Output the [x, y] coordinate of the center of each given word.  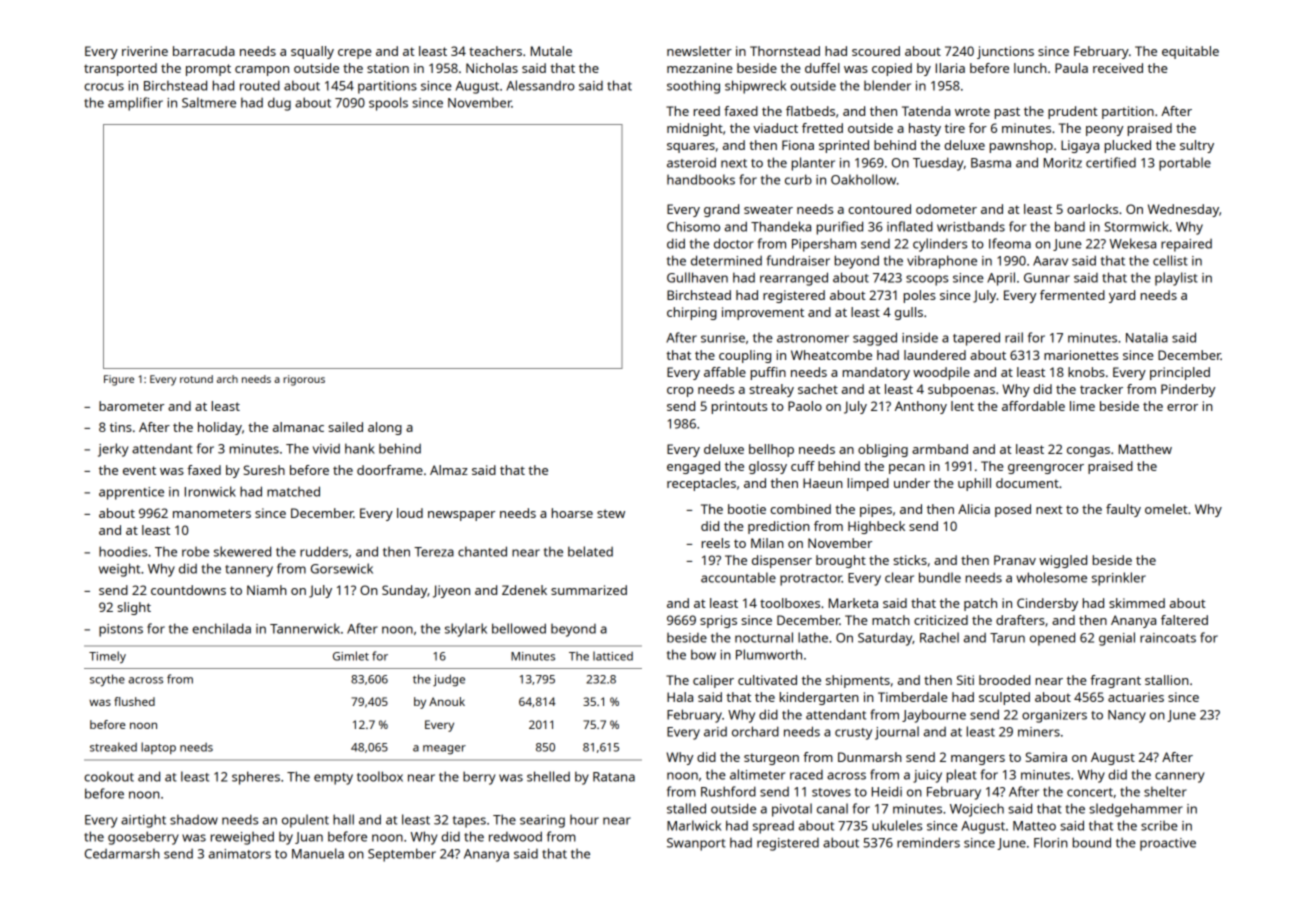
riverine [145, 51]
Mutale [551, 51]
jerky [113, 450]
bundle [940, 577]
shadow [194, 819]
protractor [811, 580]
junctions [1005, 52]
